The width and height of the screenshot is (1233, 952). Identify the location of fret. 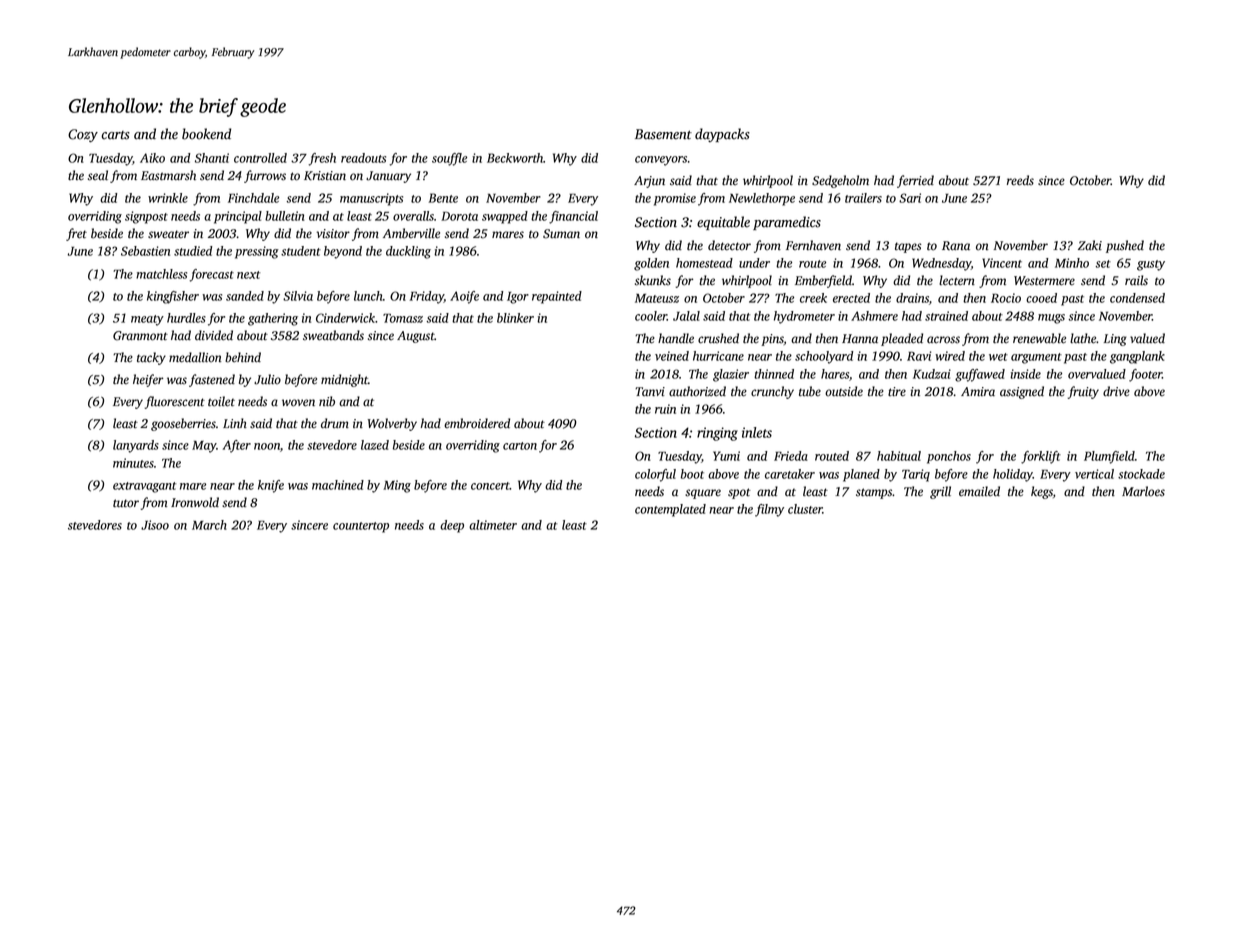
(76, 234).
